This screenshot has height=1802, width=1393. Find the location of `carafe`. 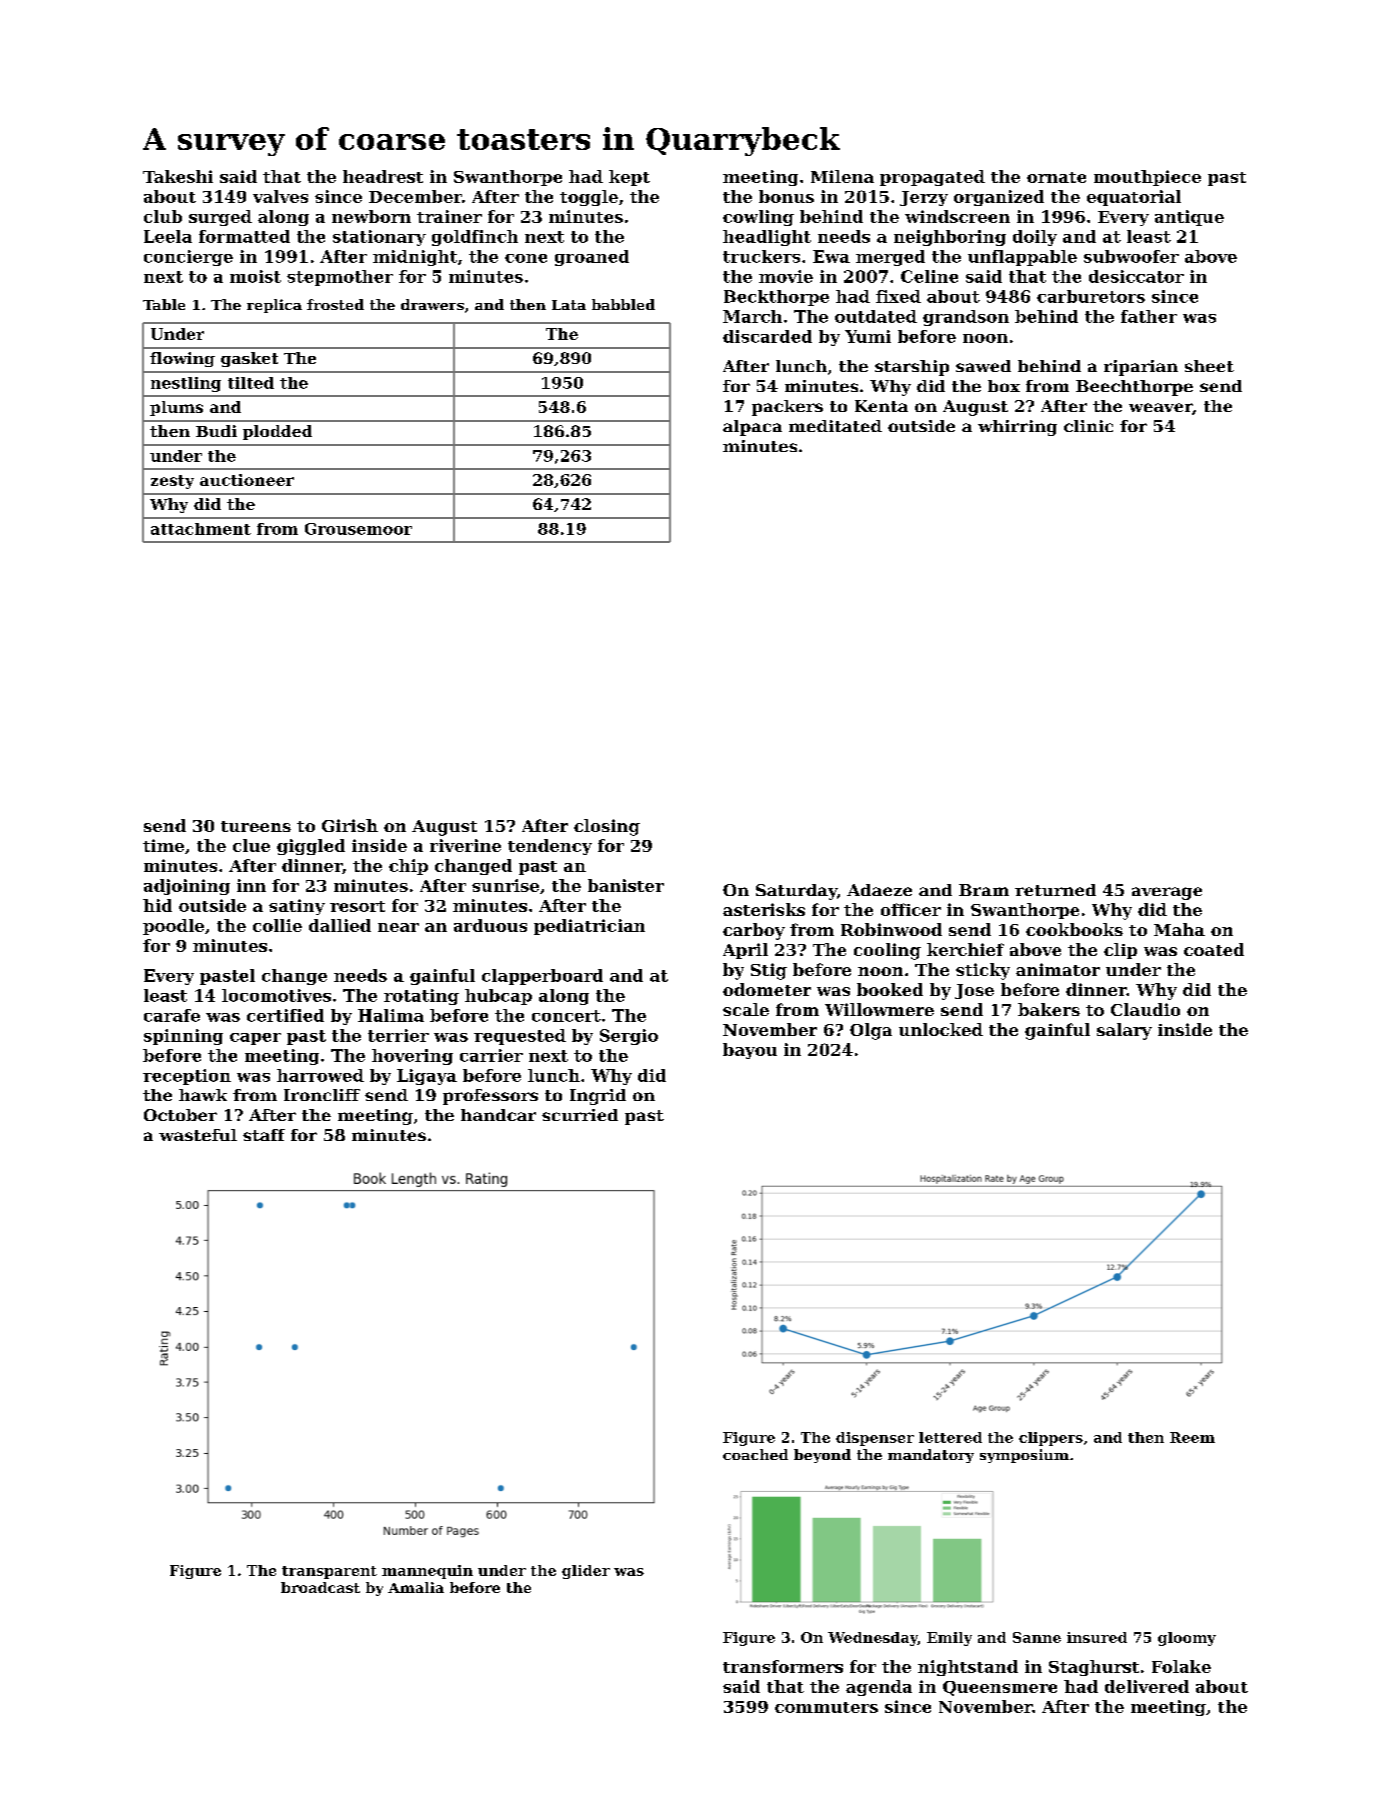

carafe is located at coordinates (172, 1015).
